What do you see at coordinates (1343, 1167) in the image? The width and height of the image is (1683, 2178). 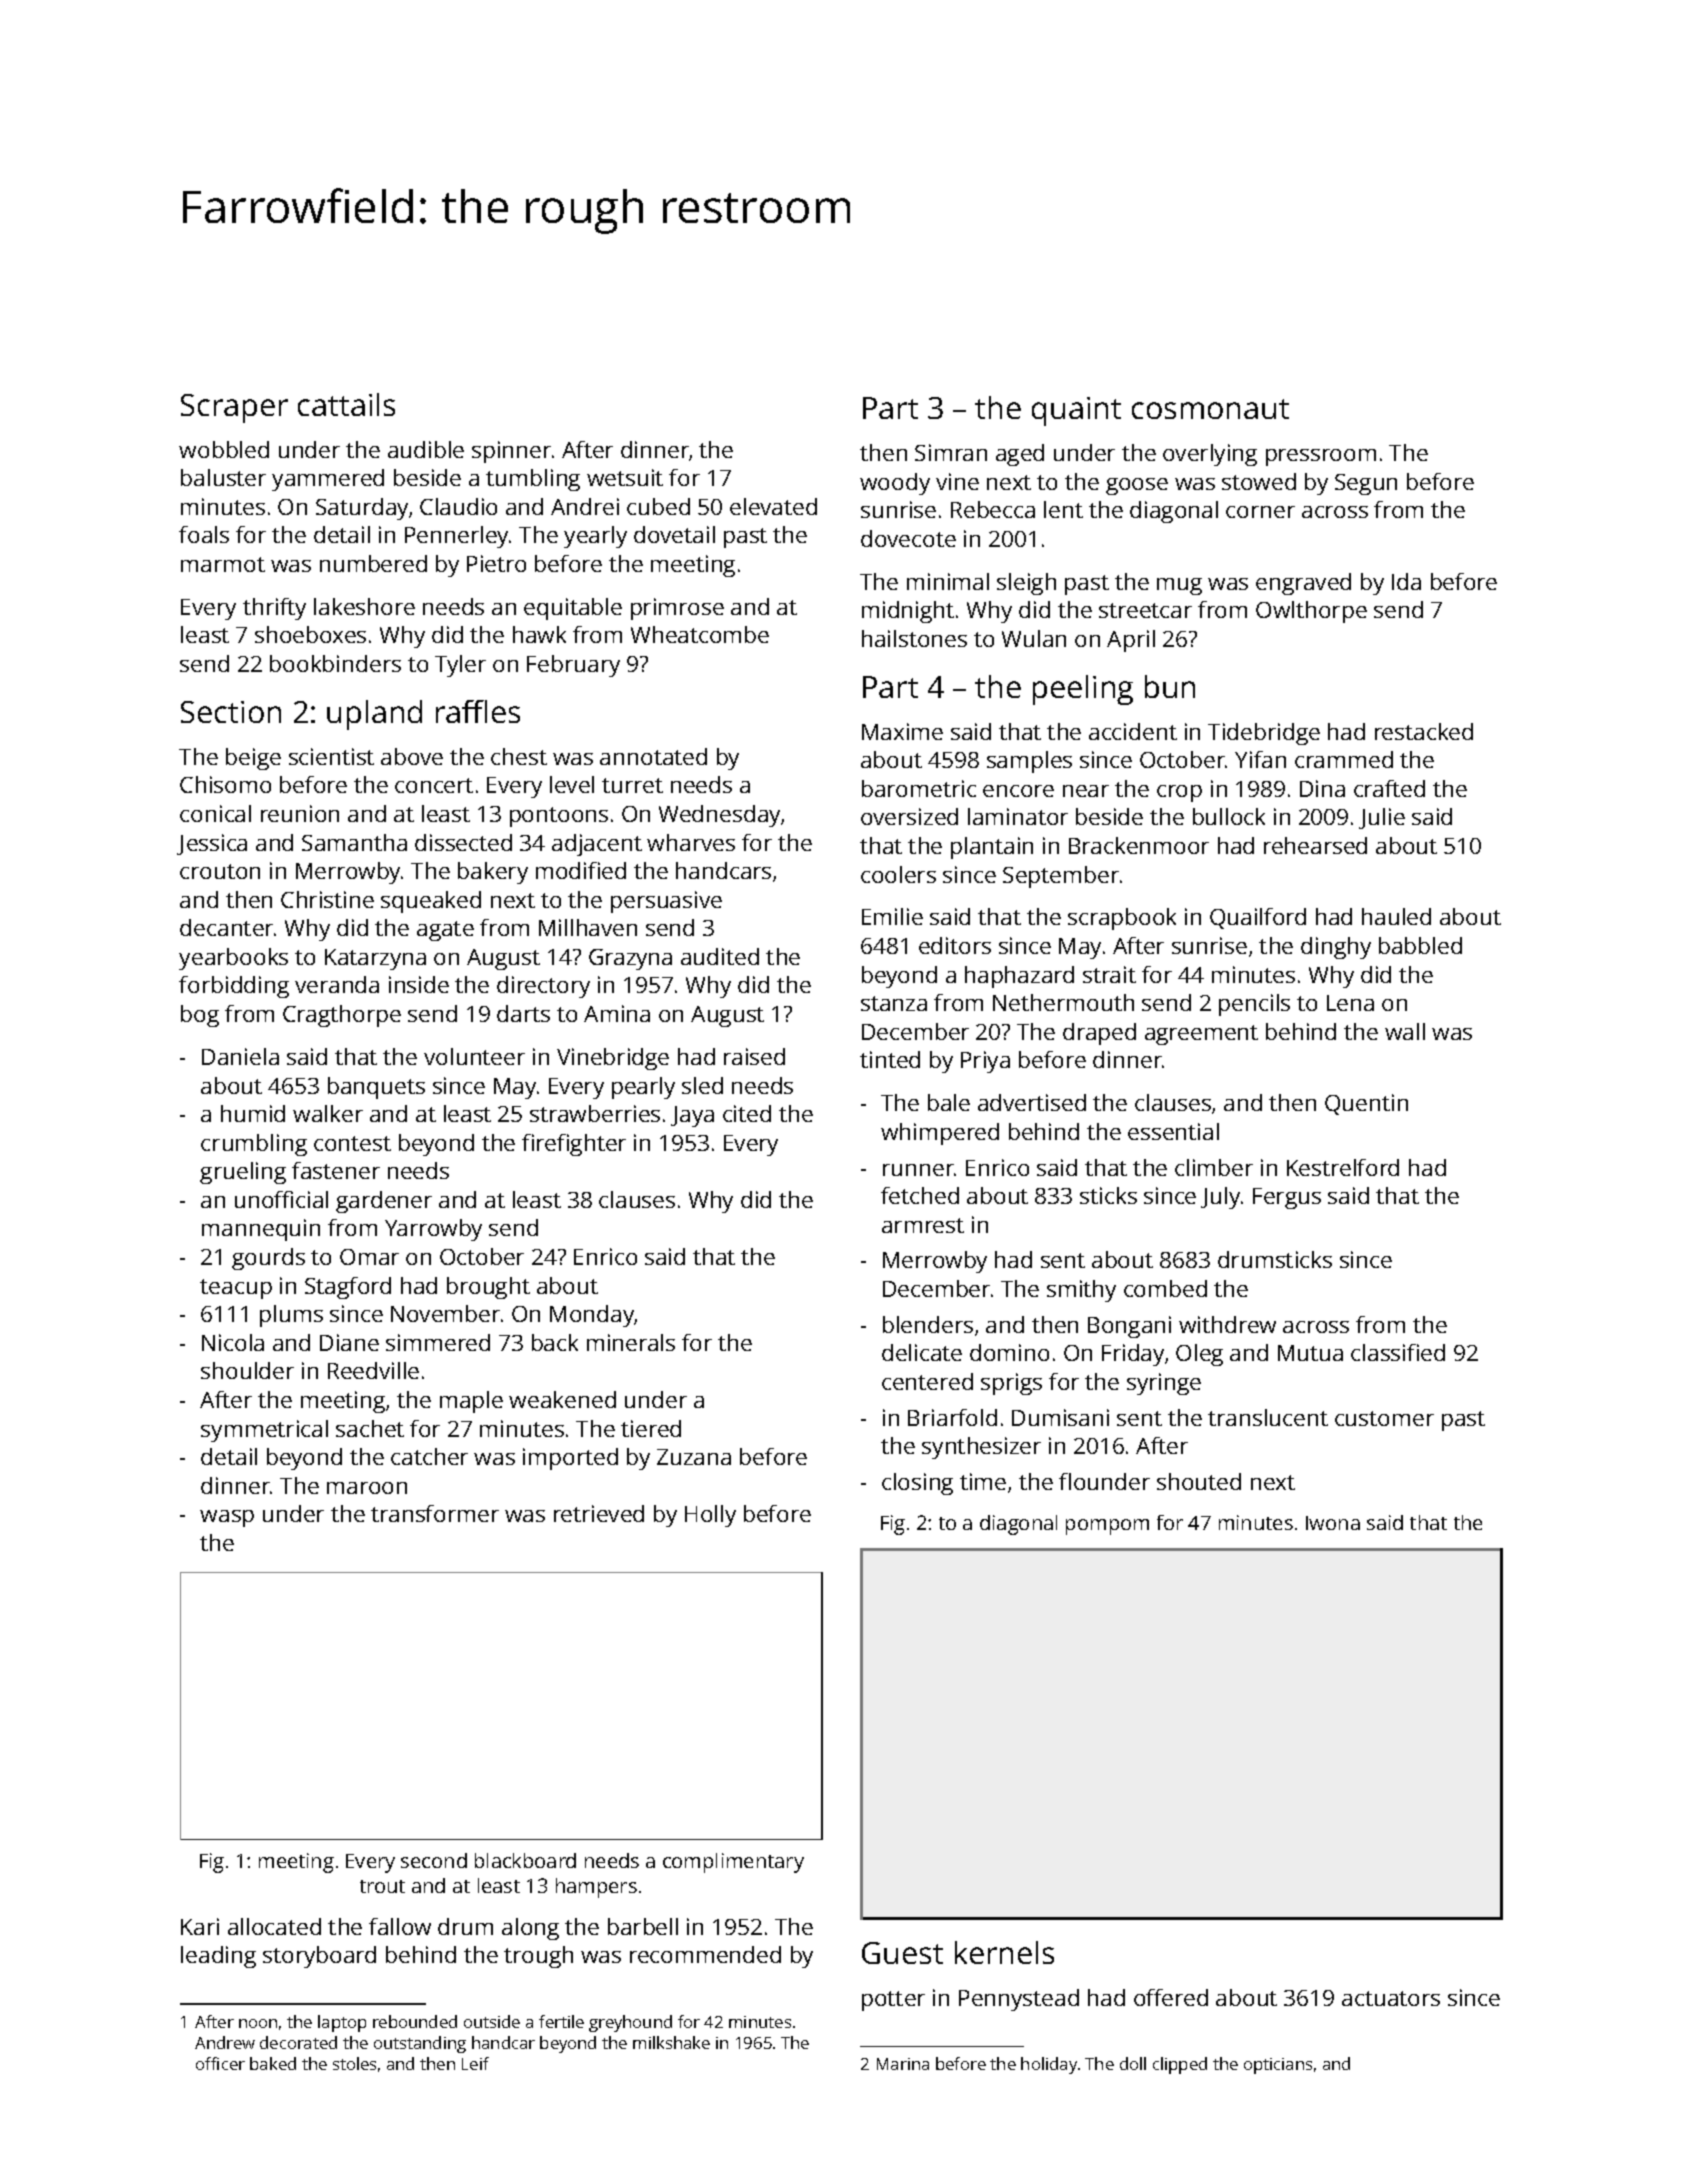 I see `Kestrelford` at bounding box center [1343, 1167].
